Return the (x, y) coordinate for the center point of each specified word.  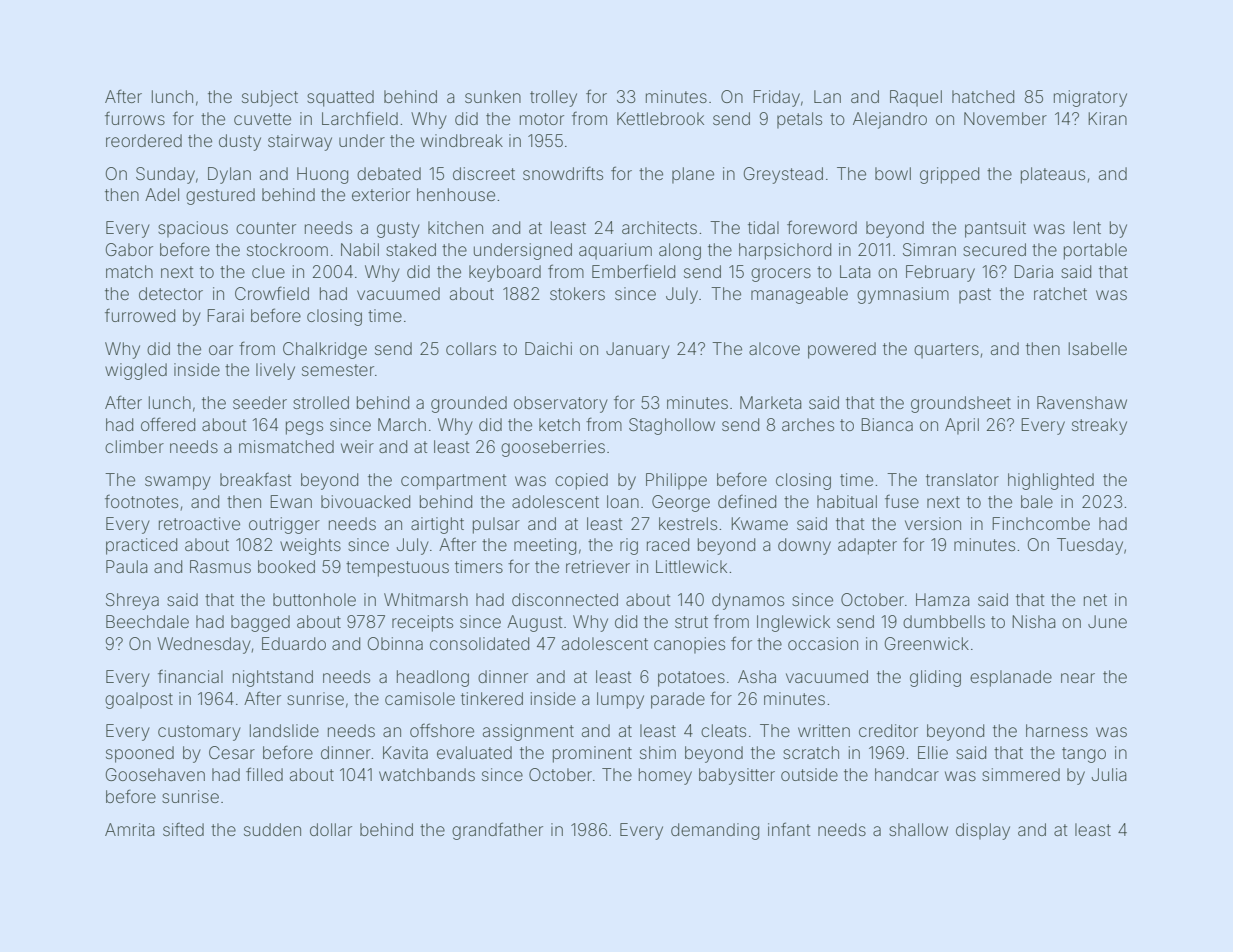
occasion (823, 643)
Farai (225, 315)
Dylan (229, 175)
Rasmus (220, 566)
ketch (559, 424)
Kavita (405, 752)
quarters (946, 351)
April (962, 426)
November (1005, 118)
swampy (178, 483)
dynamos (748, 601)
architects (659, 227)
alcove (774, 348)
